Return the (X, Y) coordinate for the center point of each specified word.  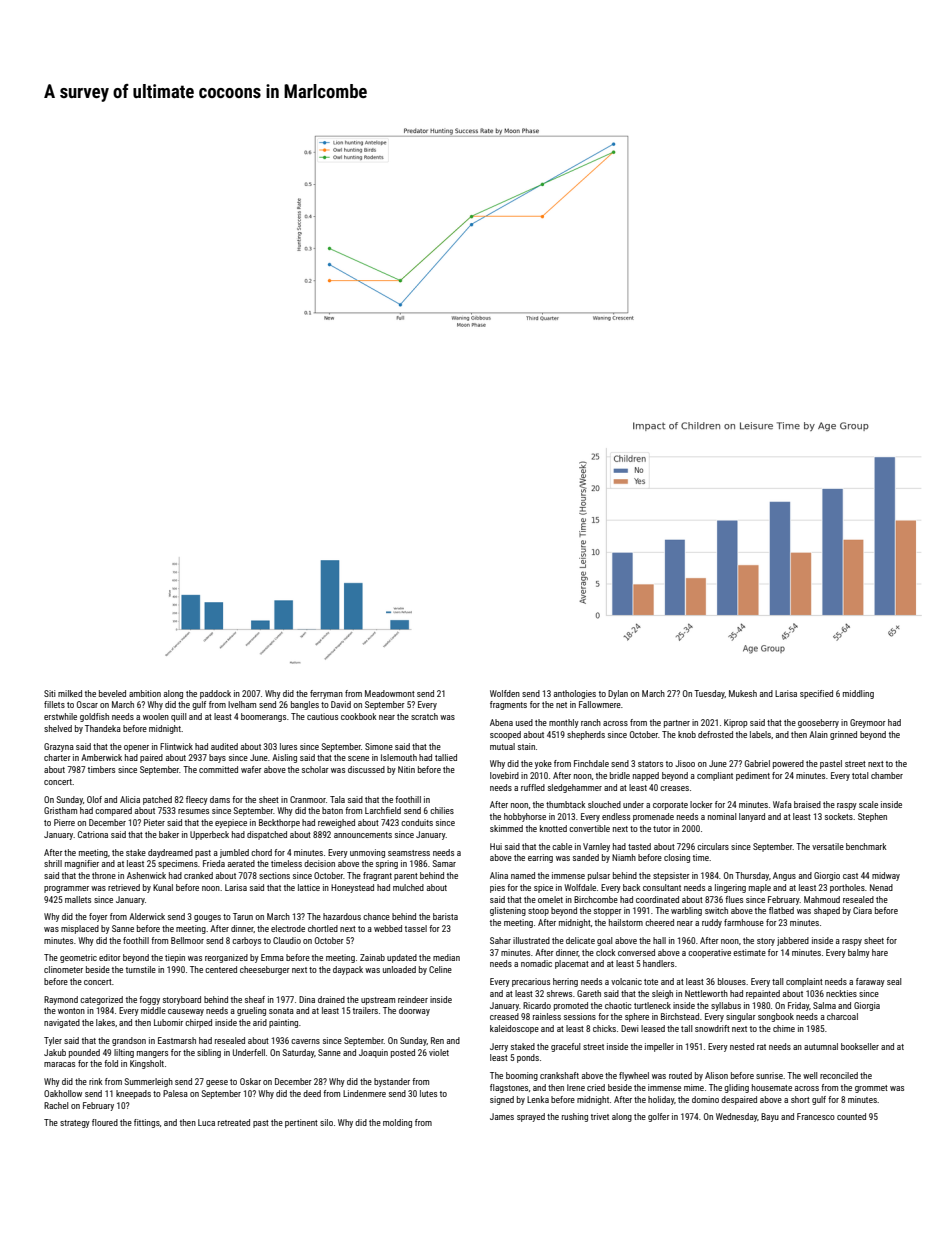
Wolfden (505, 693)
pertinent (301, 1123)
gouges (207, 918)
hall (659, 940)
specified (816, 694)
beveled (112, 693)
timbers (101, 769)
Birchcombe (596, 899)
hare (880, 952)
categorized (101, 1000)
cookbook (359, 716)
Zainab (372, 957)
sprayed (531, 1117)
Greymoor (868, 723)
